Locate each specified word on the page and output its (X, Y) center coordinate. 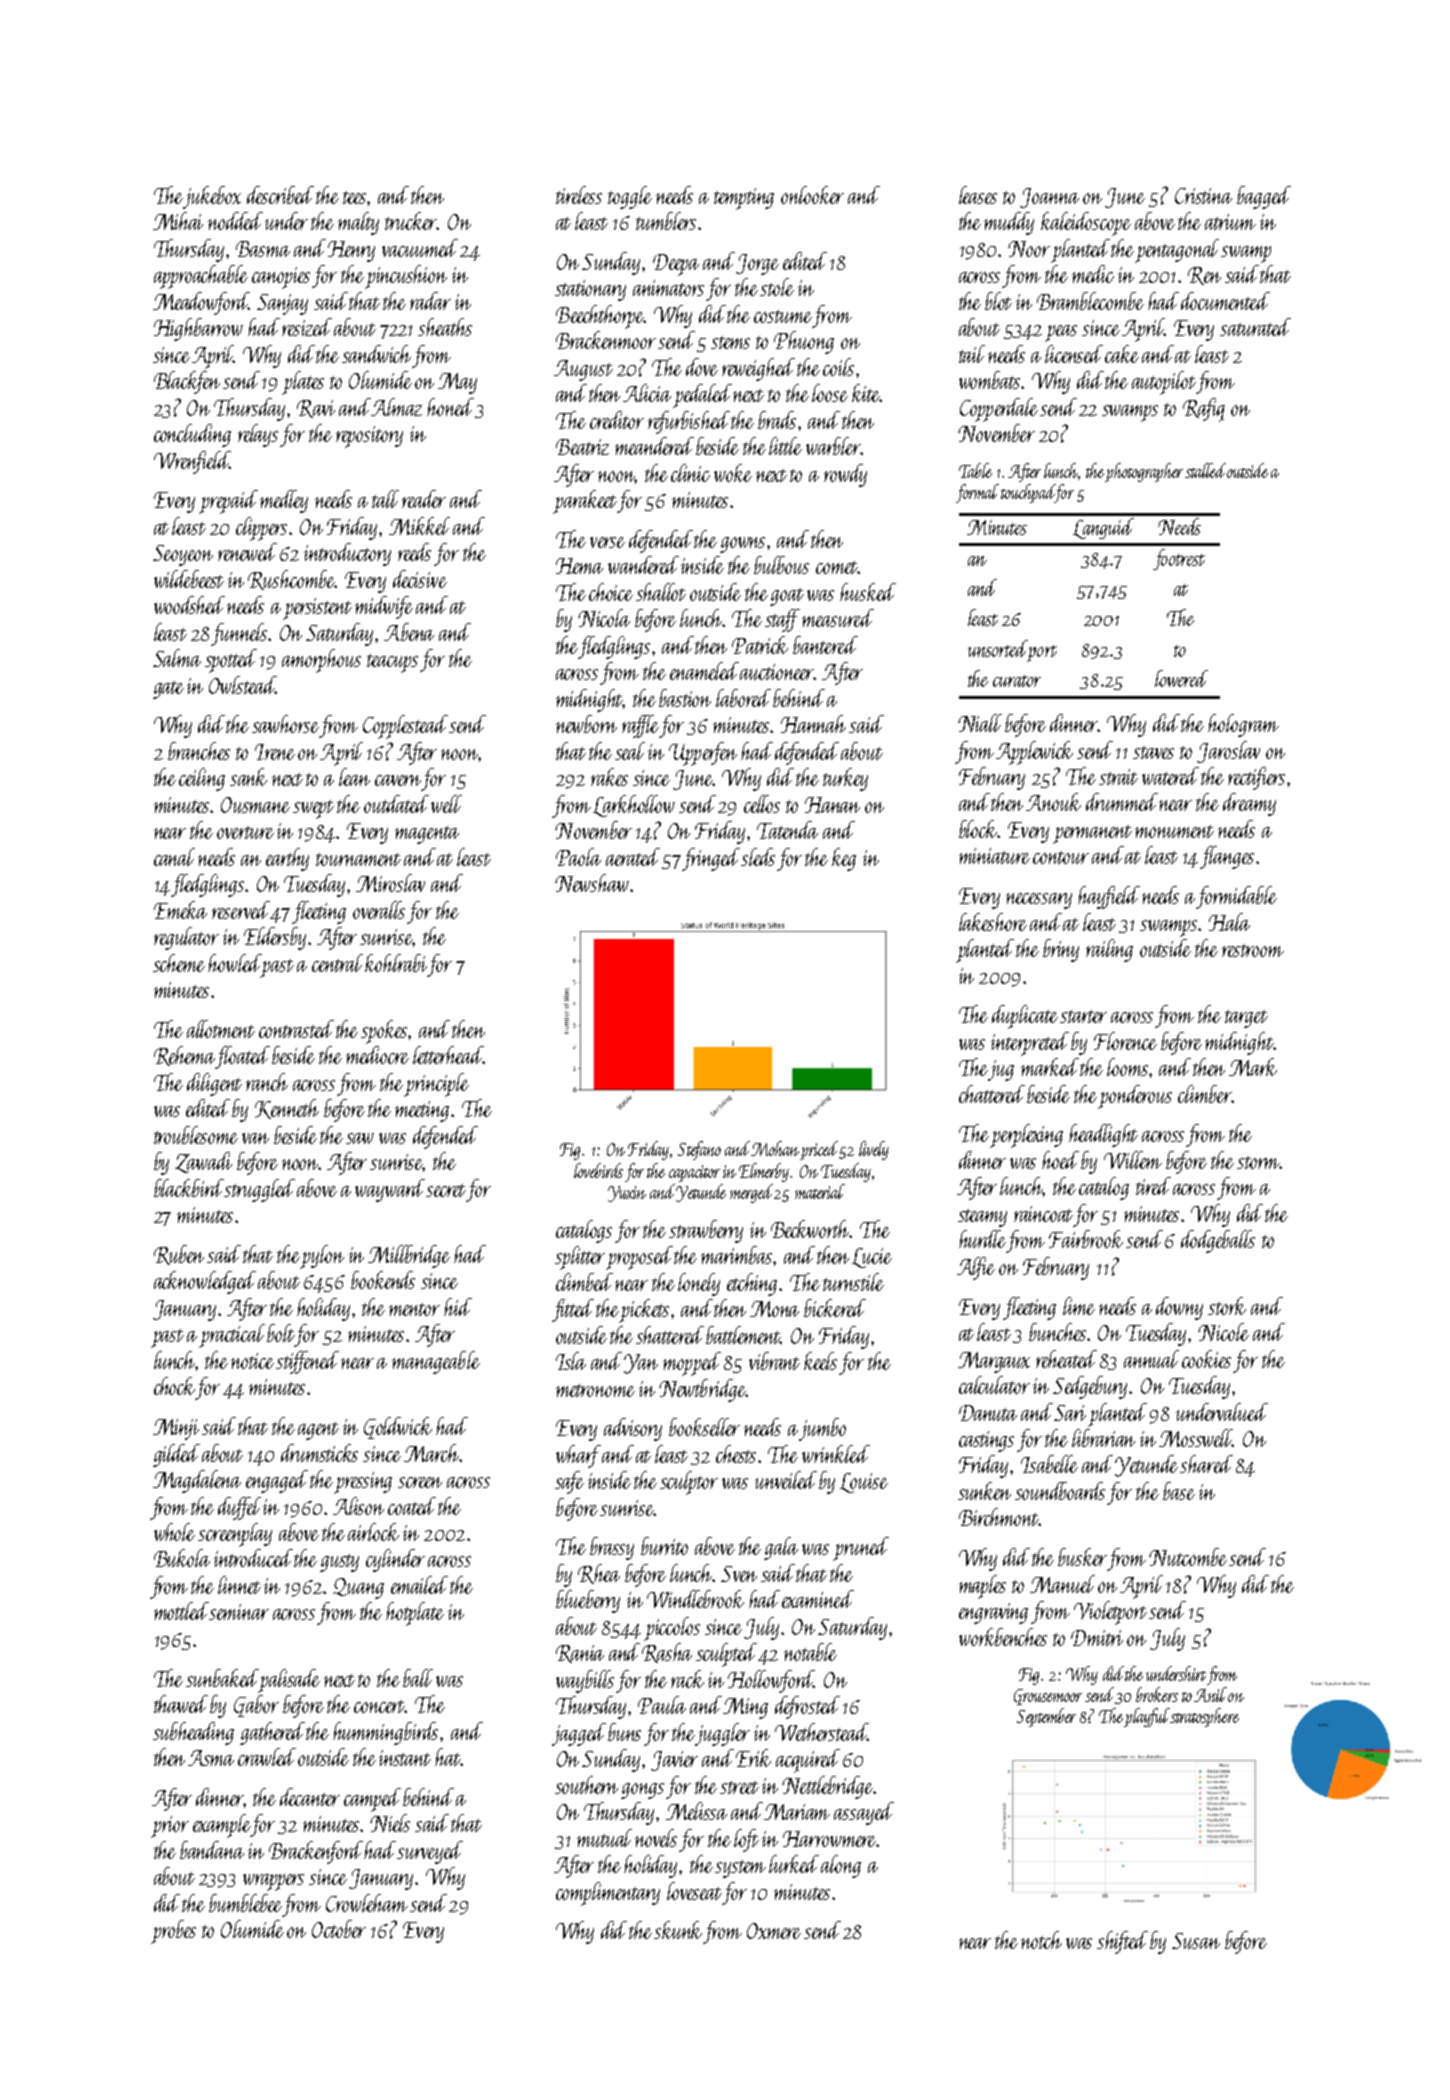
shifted (1122, 1942)
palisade (290, 1680)
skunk (678, 1930)
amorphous (321, 661)
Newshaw (592, 883)
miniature (994, 856)
